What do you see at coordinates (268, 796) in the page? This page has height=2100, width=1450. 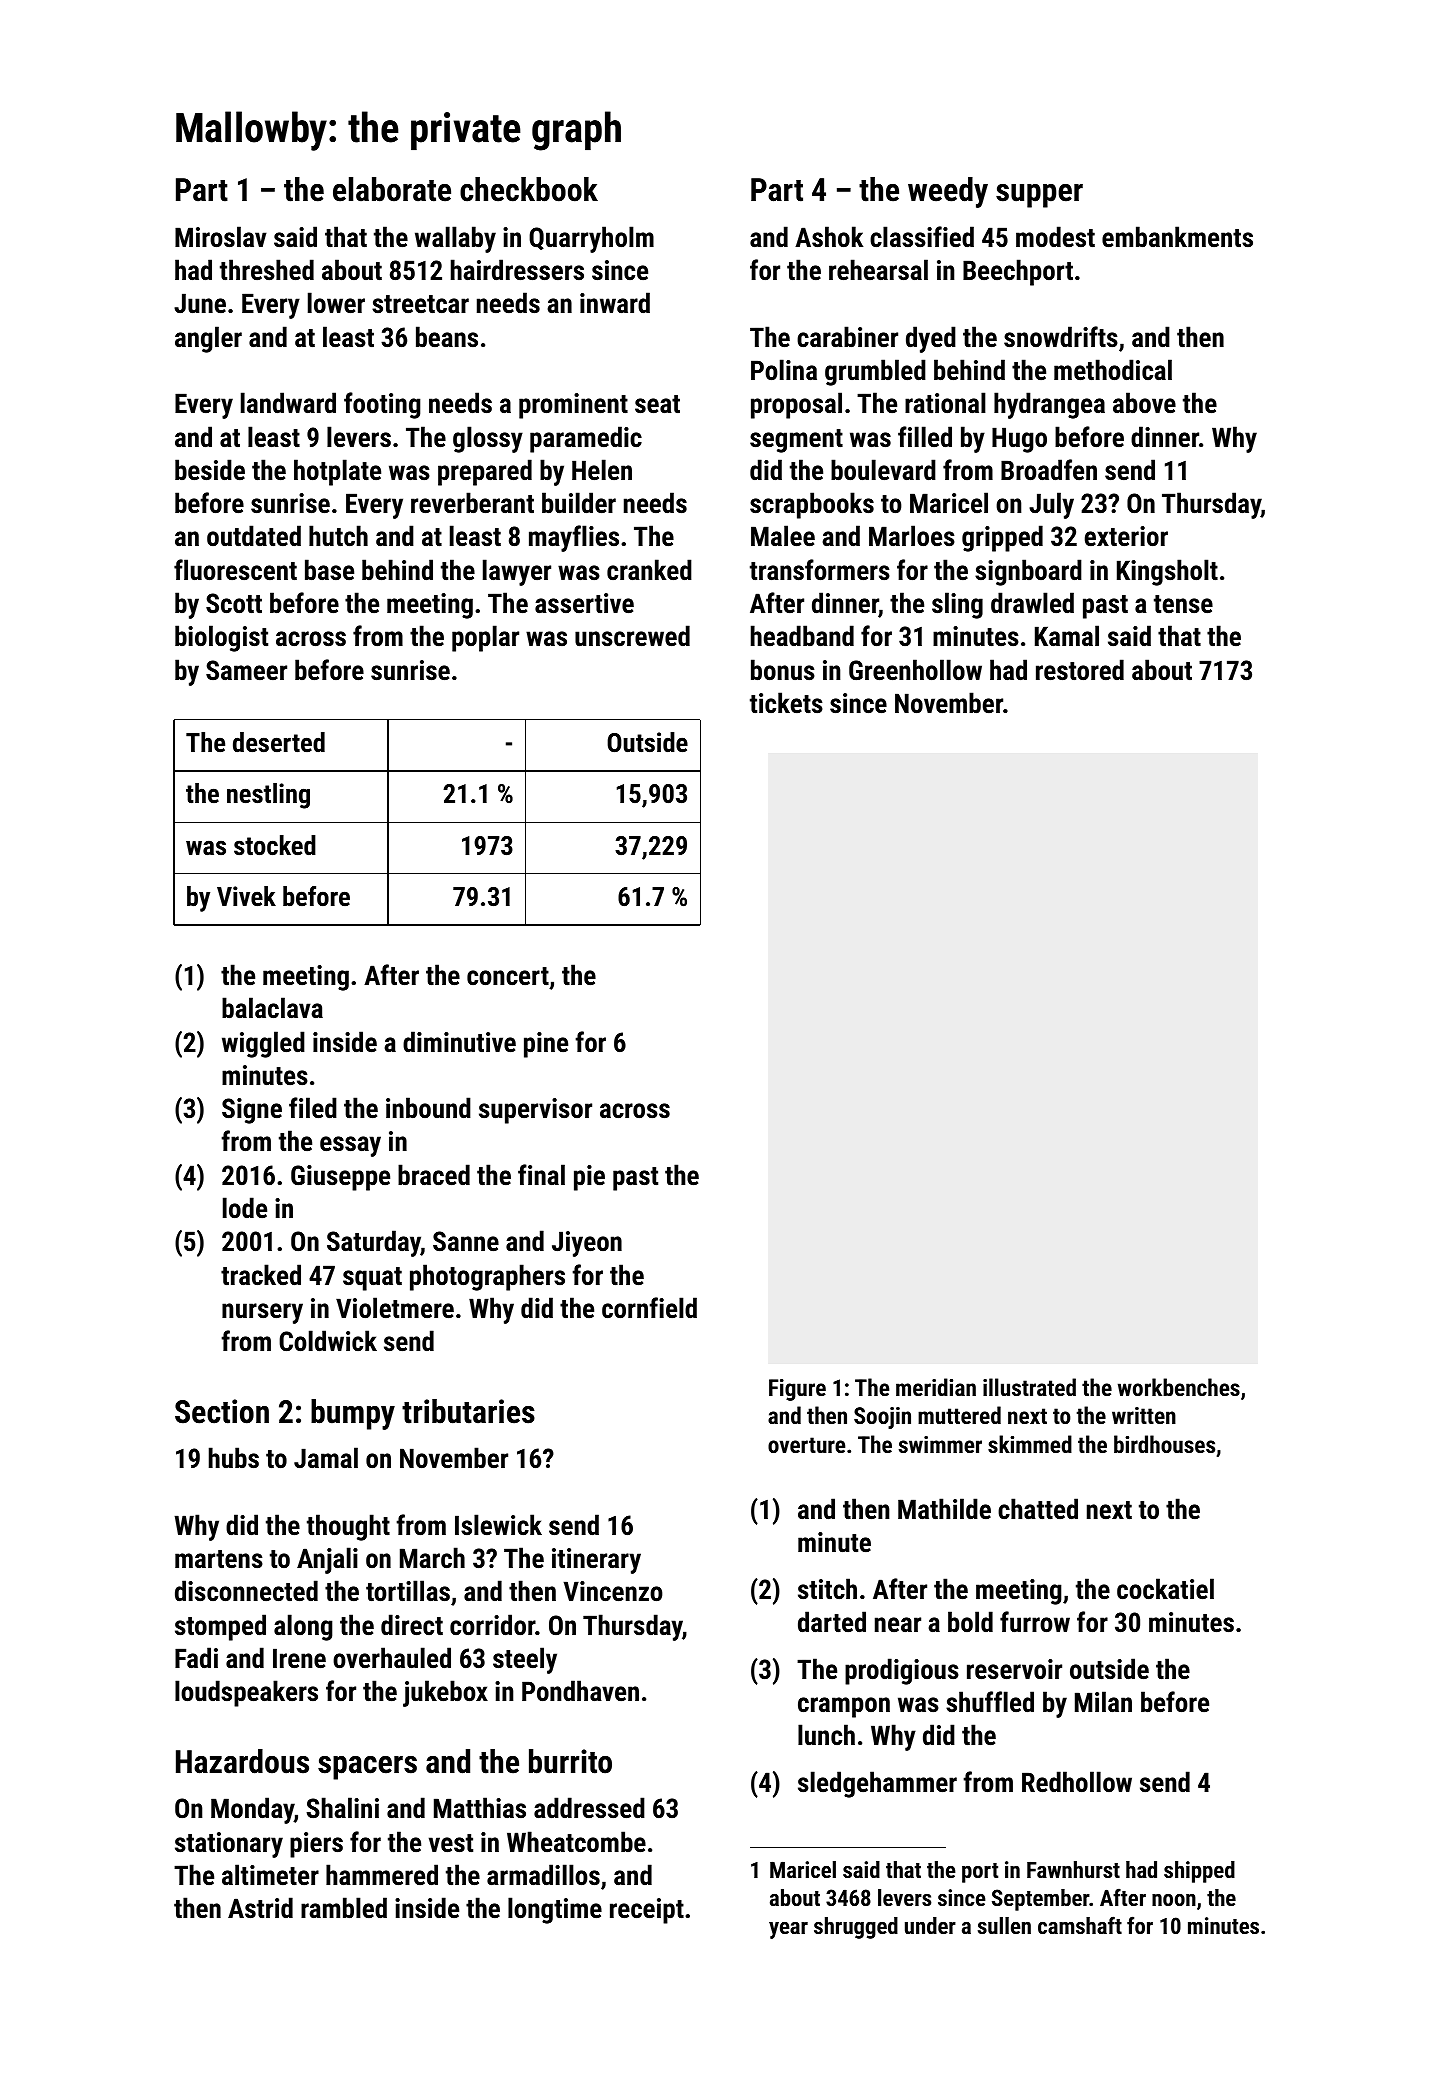 I see `nestling` at bounding box center [268, 796].
